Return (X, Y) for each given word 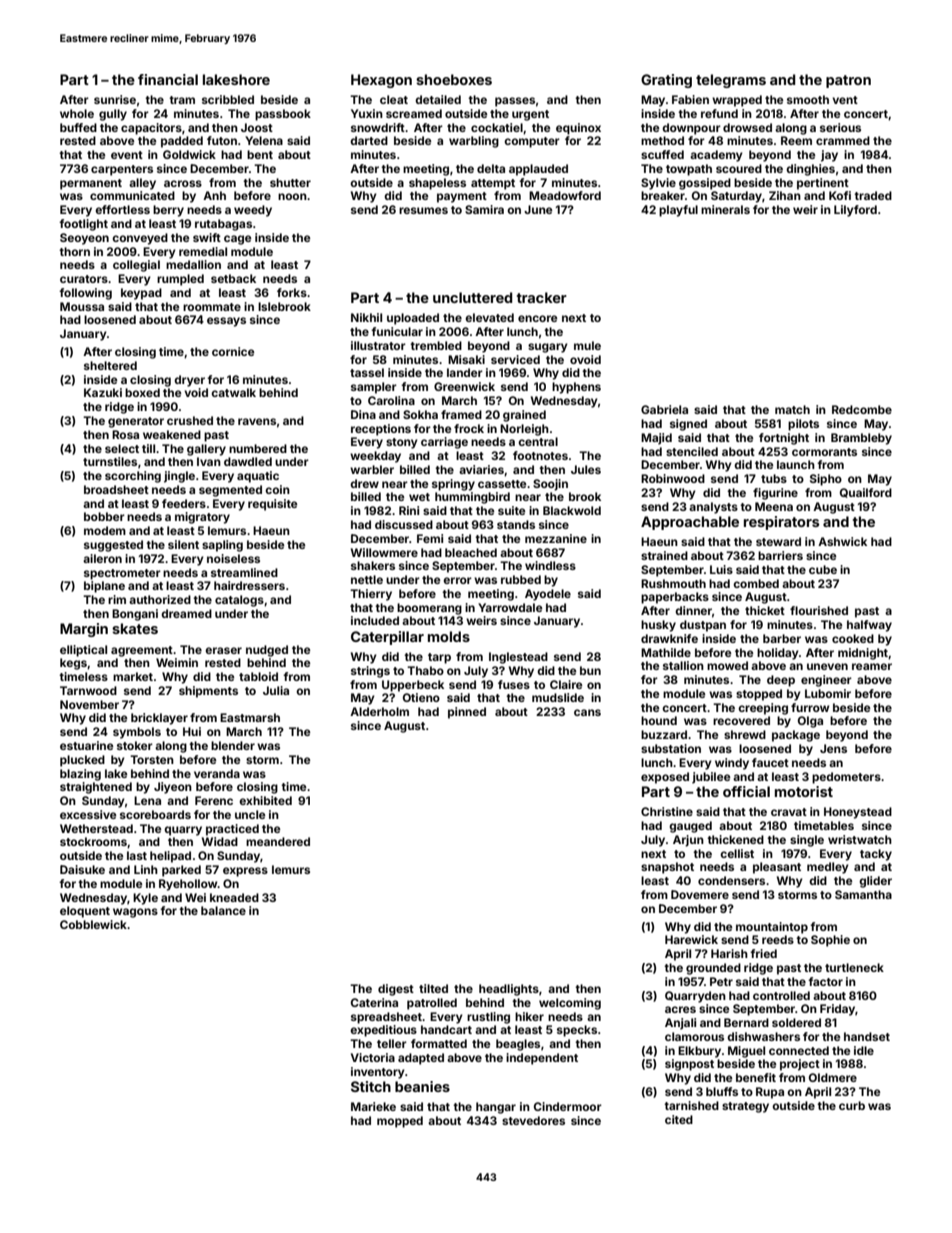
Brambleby (861, 439)
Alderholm (379, 711)
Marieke (373, 1106)
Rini (409, 510)
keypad (141, 294)
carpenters (122, 170)
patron (848, 81)
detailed (438, 99)
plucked (82, 761)
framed (461, 414)
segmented (230, 491)
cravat (789, 812)
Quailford (866, 493)
